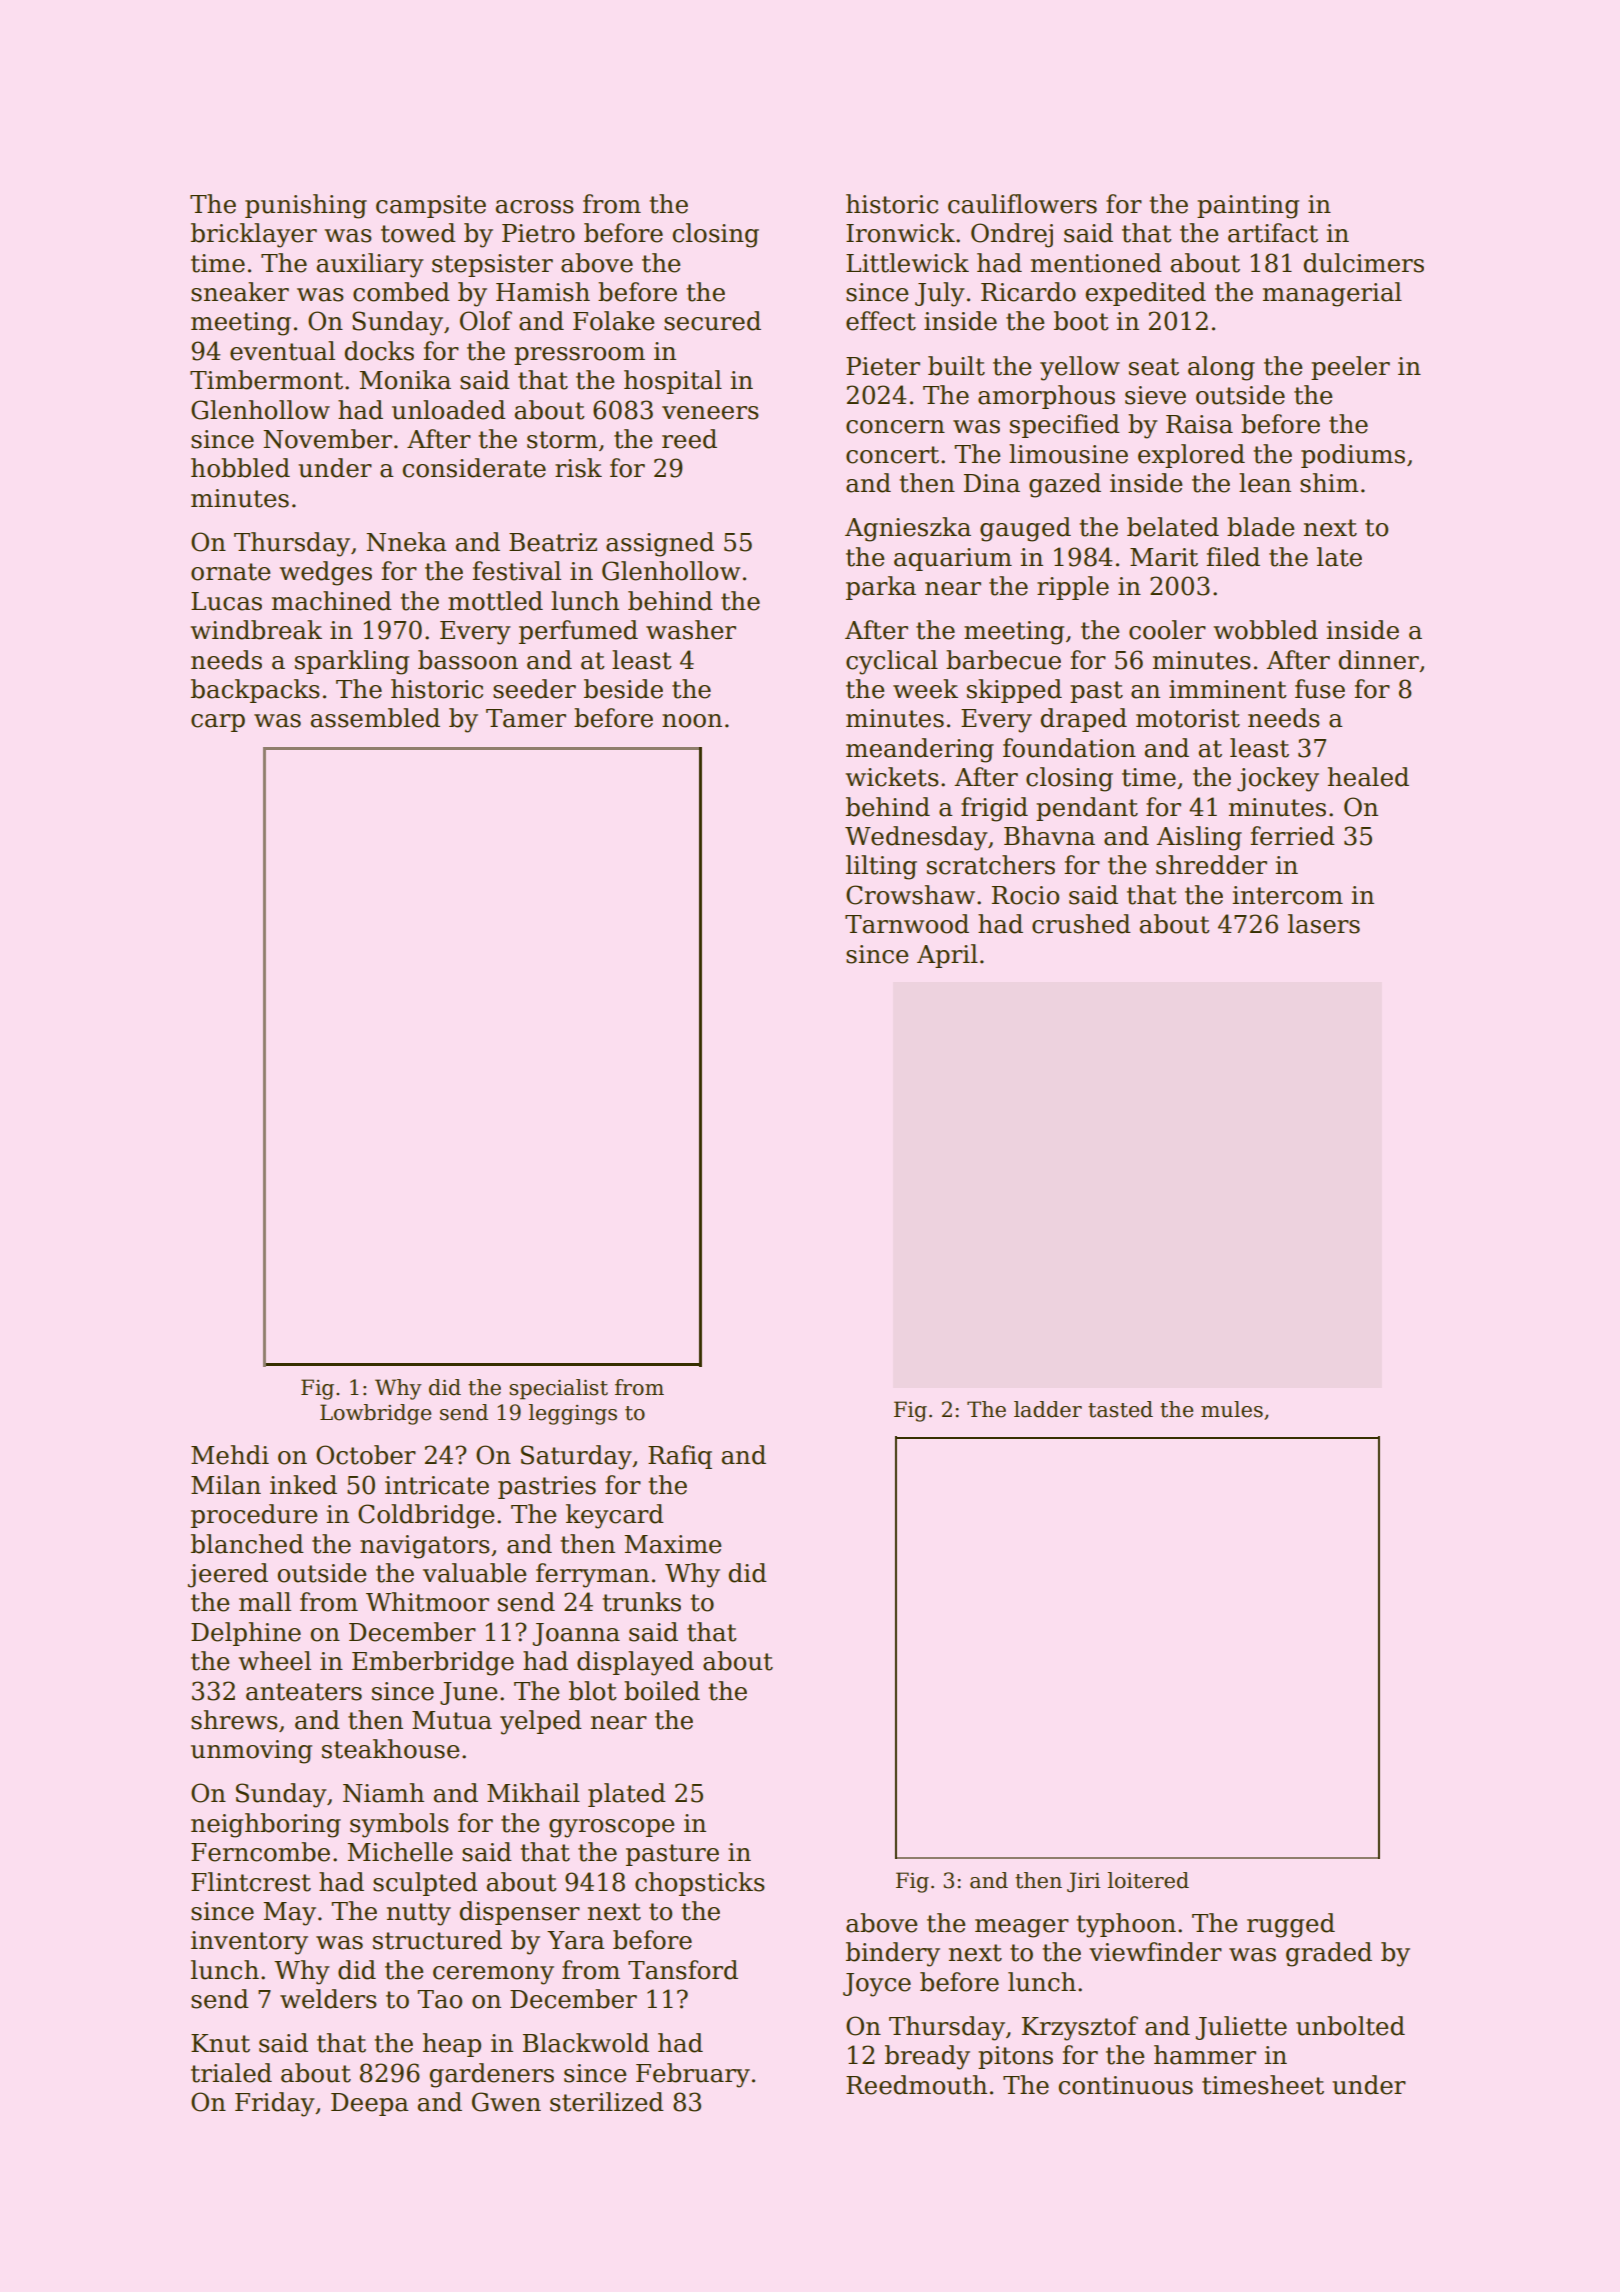  I want to click on Tao, so click(439, 1999).
